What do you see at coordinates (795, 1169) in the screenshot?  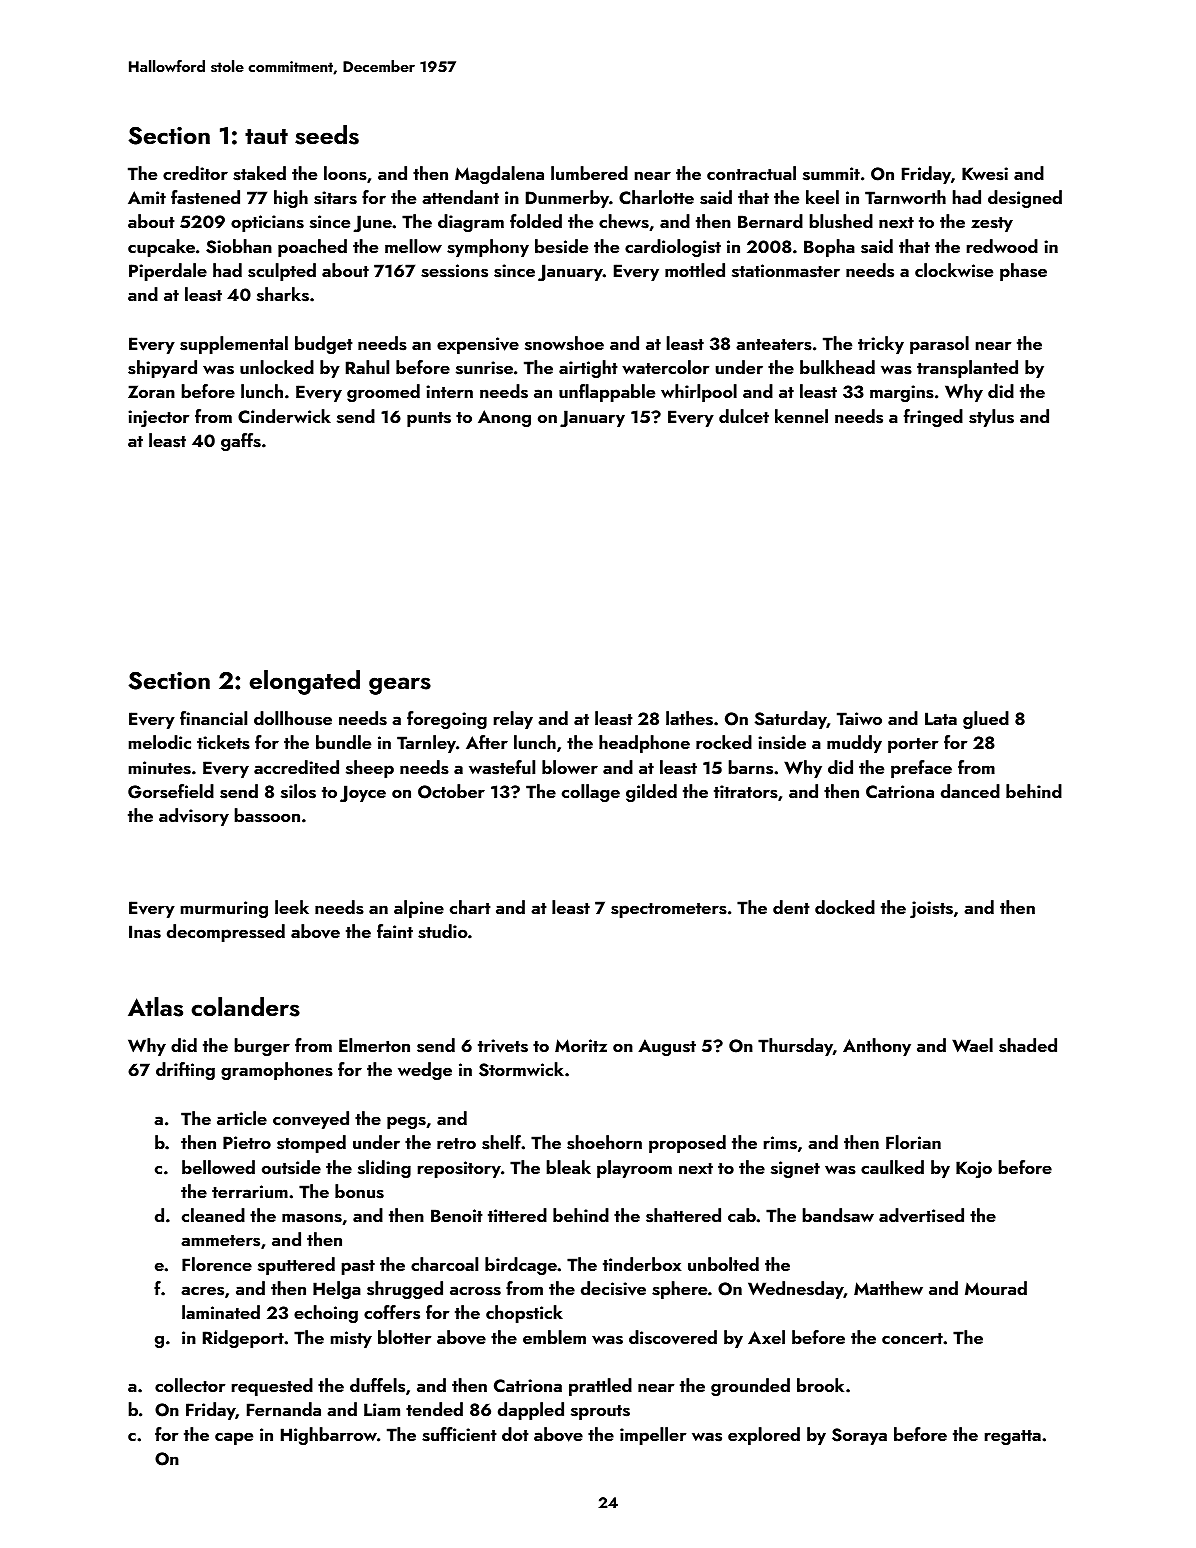 I see `signet` at bounding box center [795, 1169].
